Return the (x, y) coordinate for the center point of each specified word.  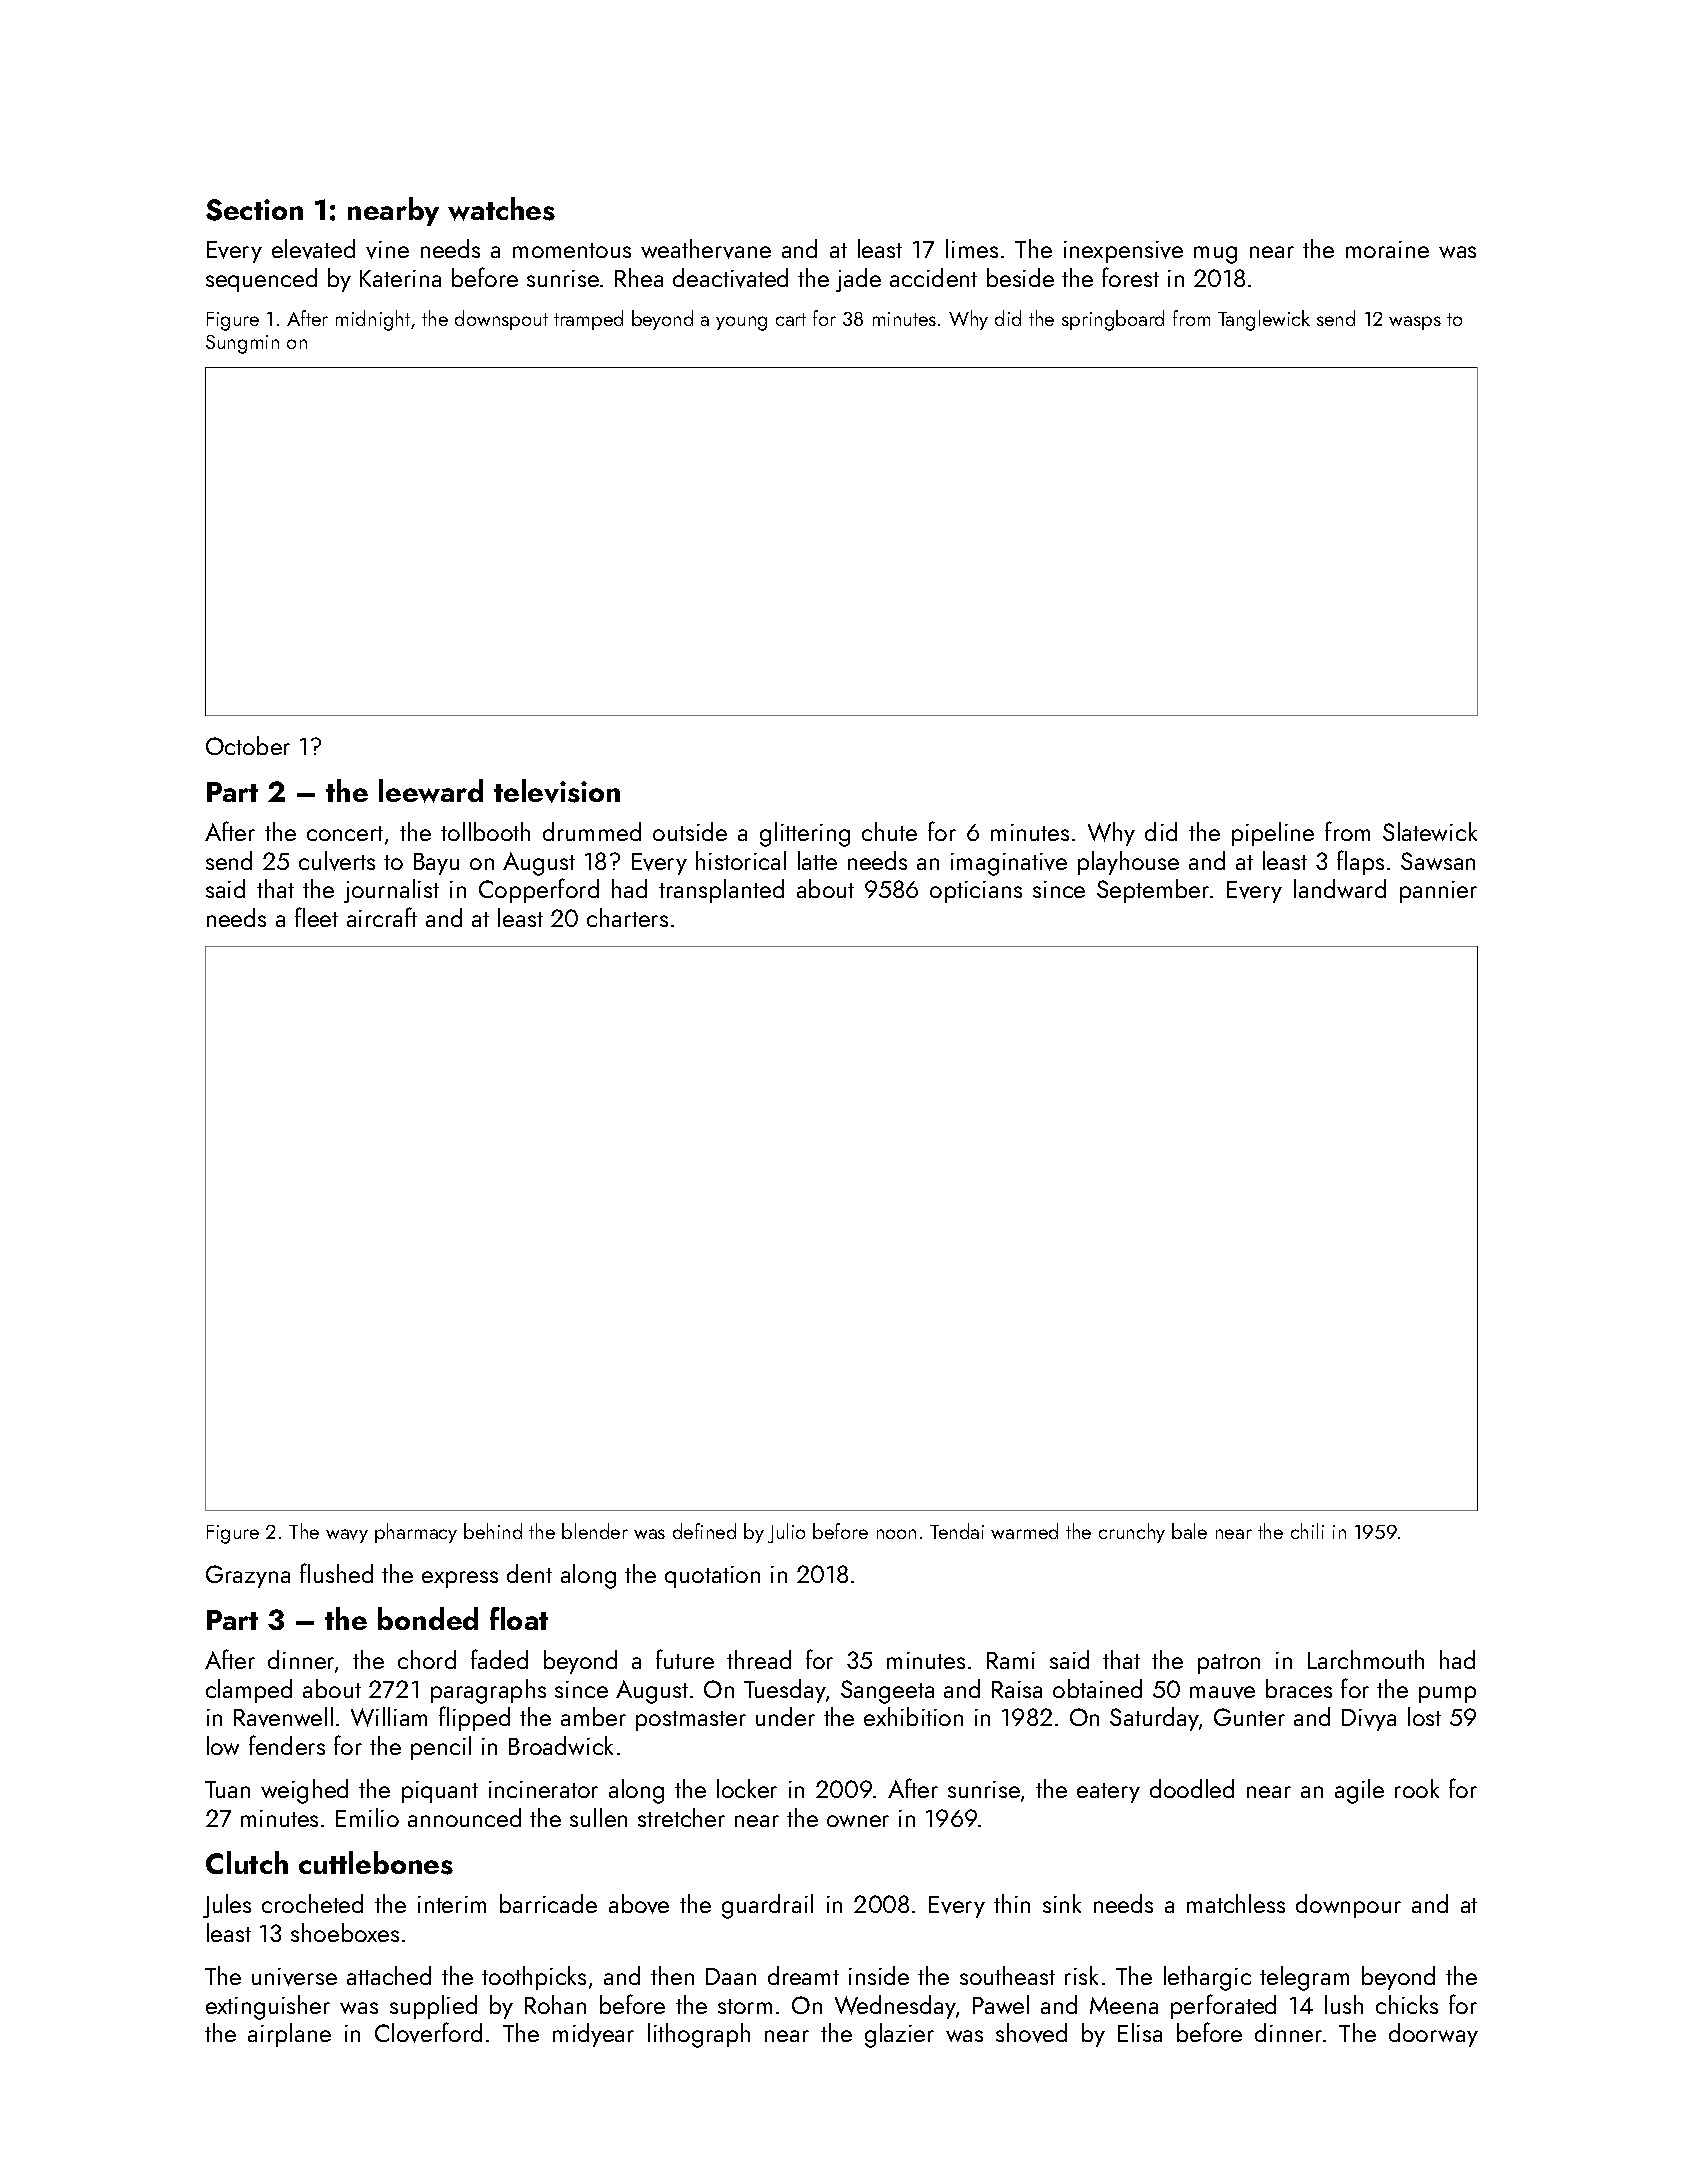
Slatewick (1430, 831)
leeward (431, 791)
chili (1307, 1531)
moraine (1387, 249)
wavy (347, 1536)
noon (896, 1534)
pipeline (1273, 834)
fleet (316, 917)
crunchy (1132, 1533)
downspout (501, 320)
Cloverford (428, 2032)
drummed (592, 831)
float (519, 1618)
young (741, 323)
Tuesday (785, 1691)
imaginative (1009, 864)
